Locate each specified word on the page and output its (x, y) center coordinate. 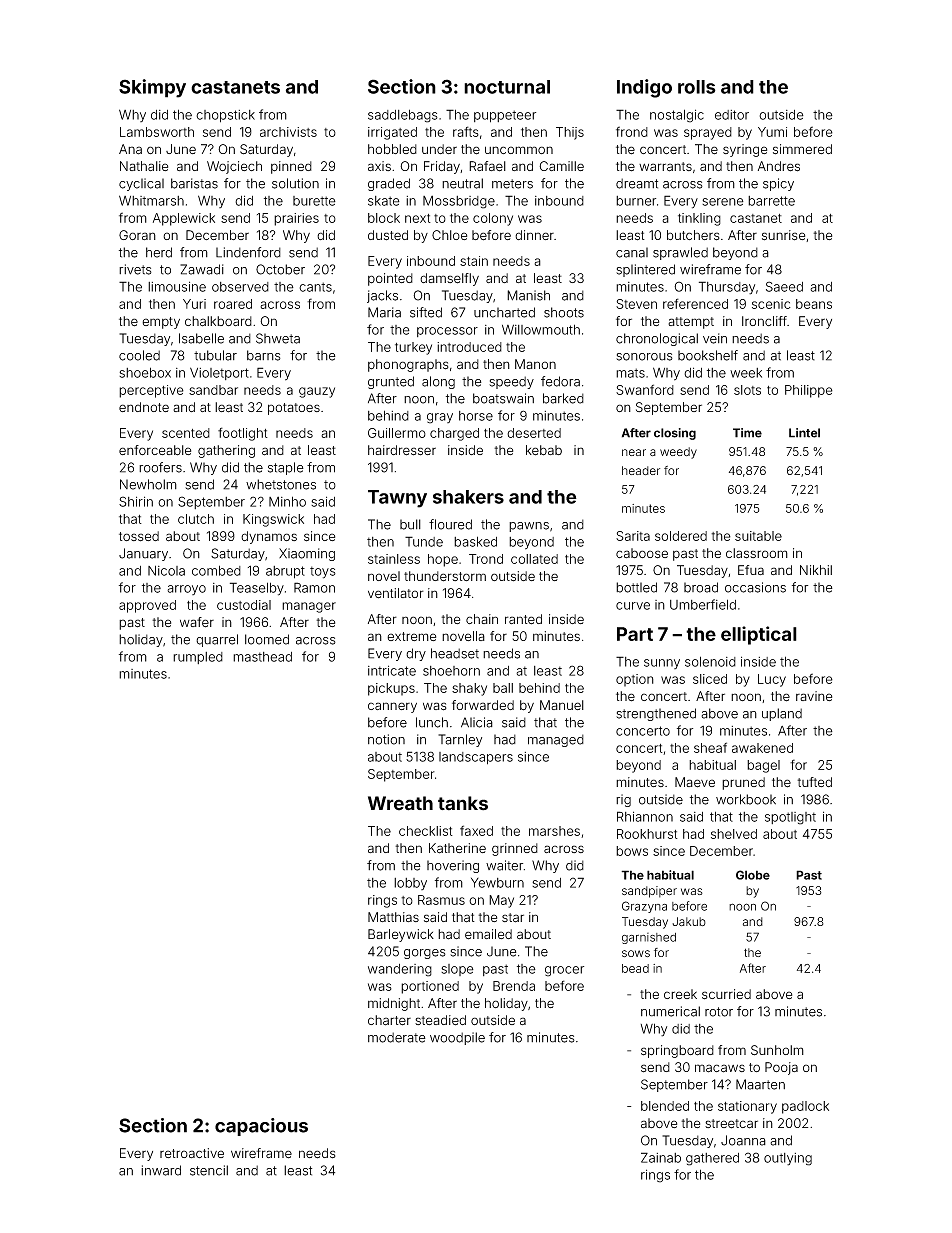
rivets (135, 269)
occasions (755, 587)
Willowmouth (541, 329)
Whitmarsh (151, 200)
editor (732, 115)
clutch (196, 519)
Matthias (393, 917)
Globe (753, 875)
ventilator (396, 593)
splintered (645, 270)
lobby (410, 884)
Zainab (661, 1157)
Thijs (570, 133)
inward (161, 1170)
